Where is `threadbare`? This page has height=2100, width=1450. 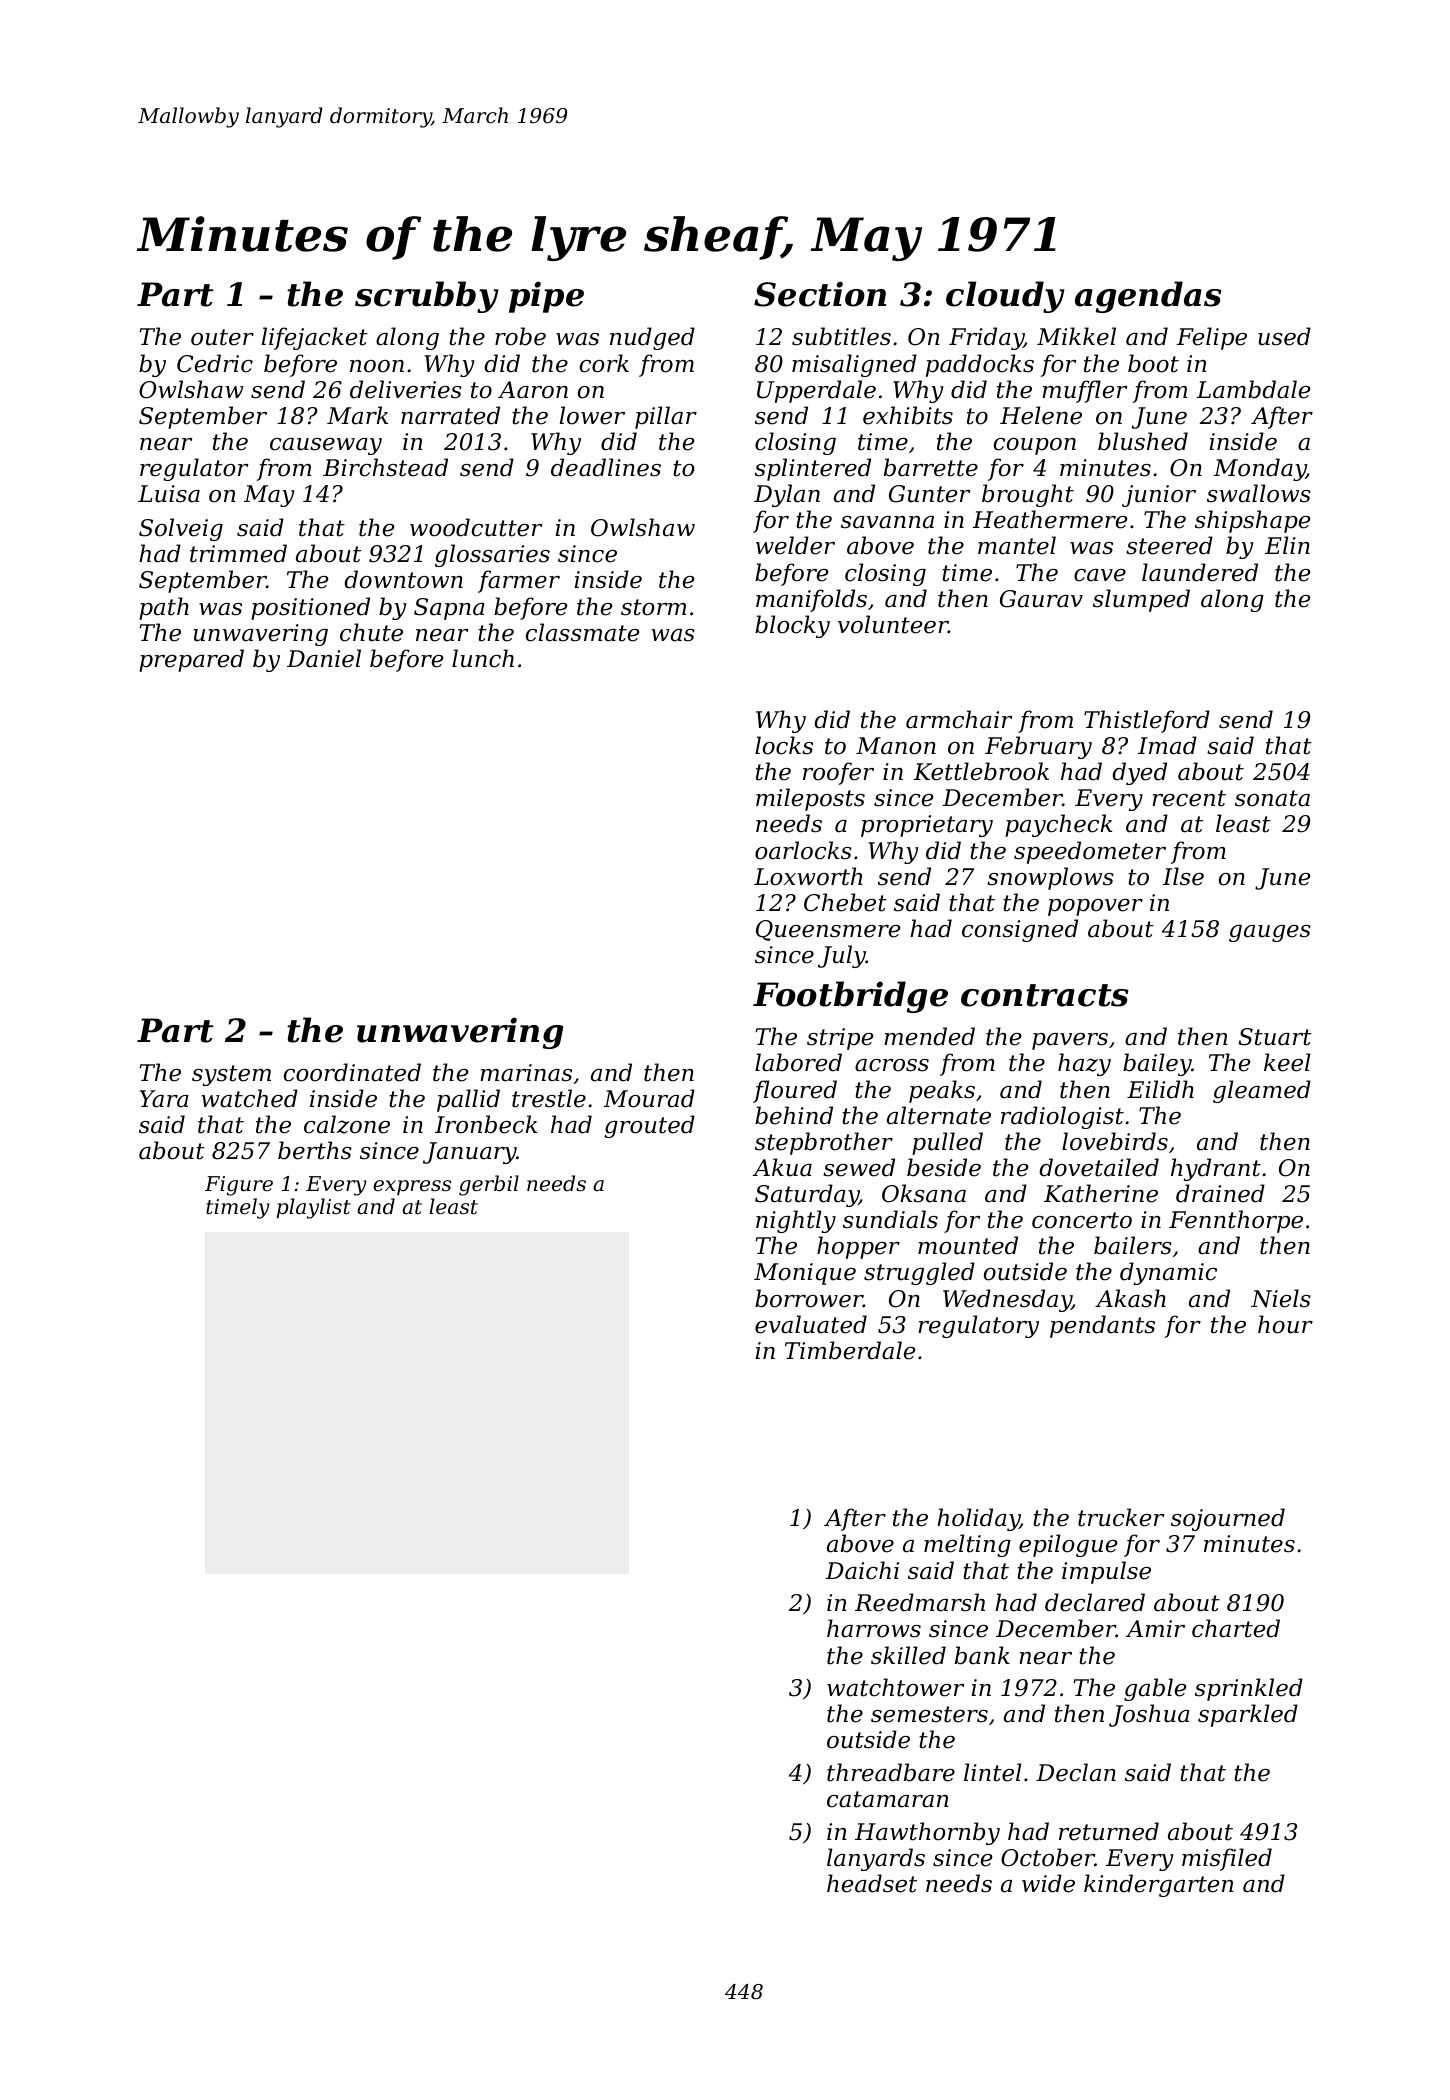 threadbare is located at coordinates (891, 1772).
